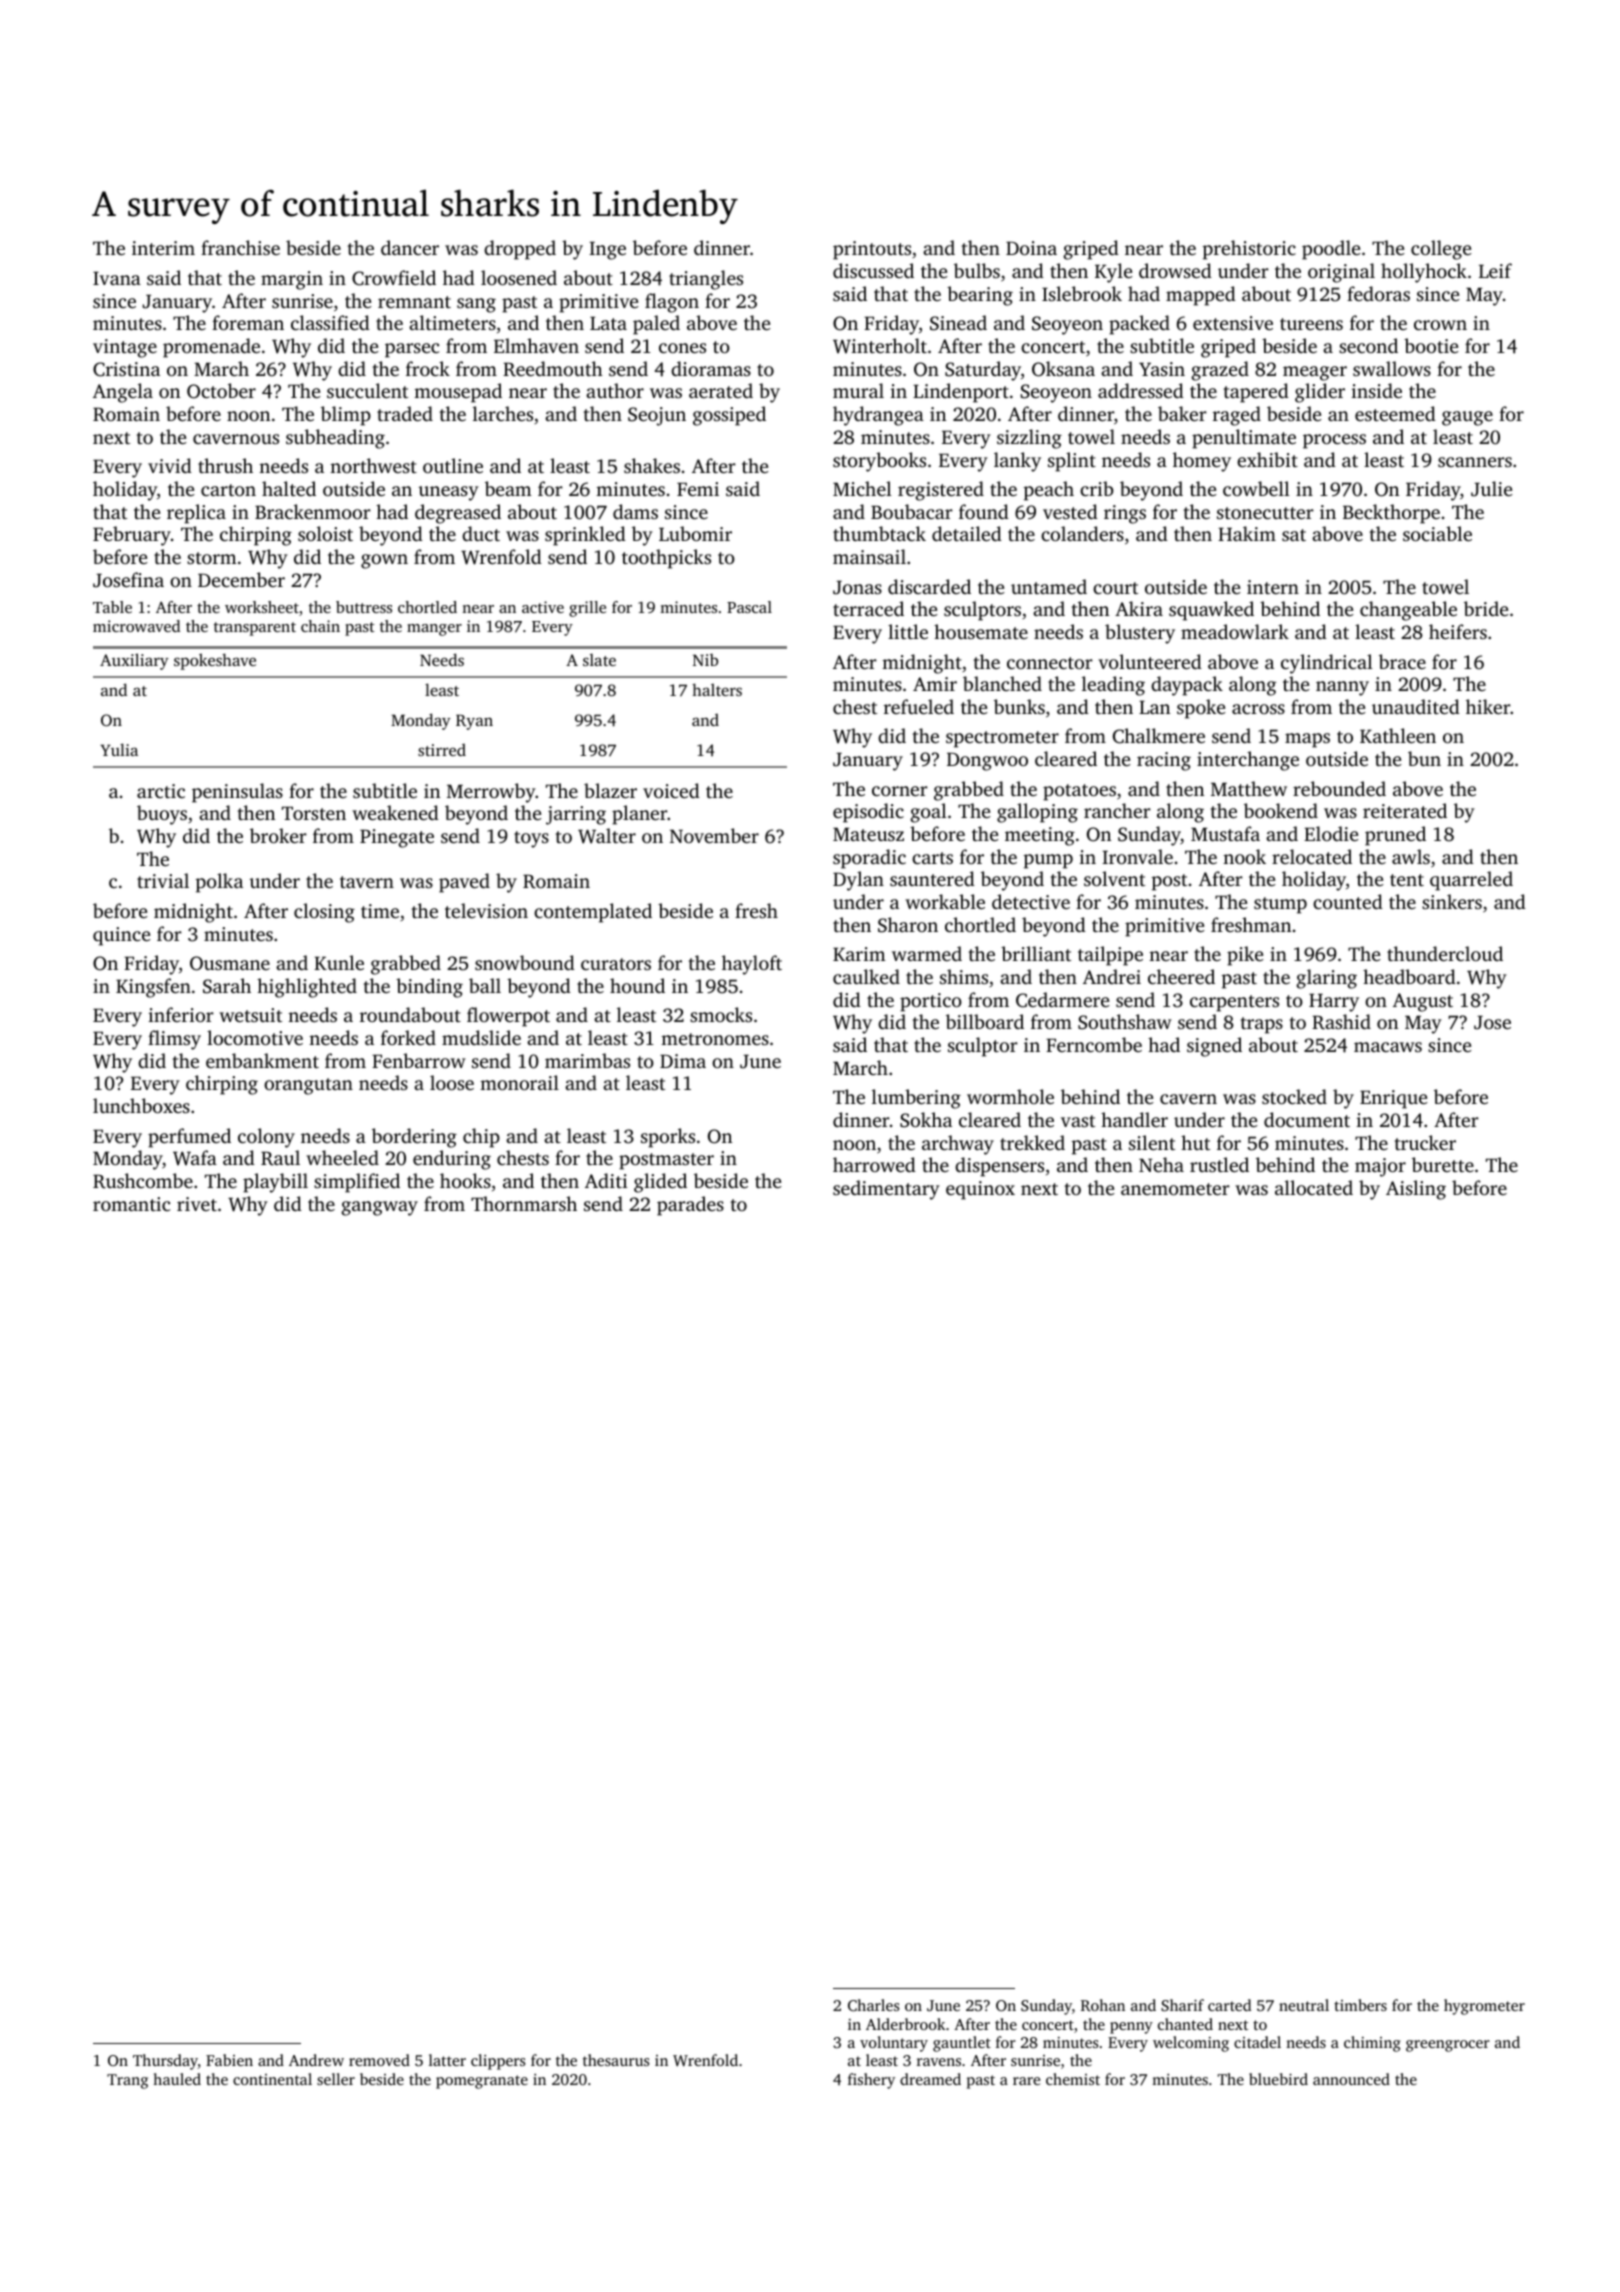 The image size is (1620, 2292). Describe the element at coordinates (524, 1203) in the document. I see `Thornmarsh` at that location.
